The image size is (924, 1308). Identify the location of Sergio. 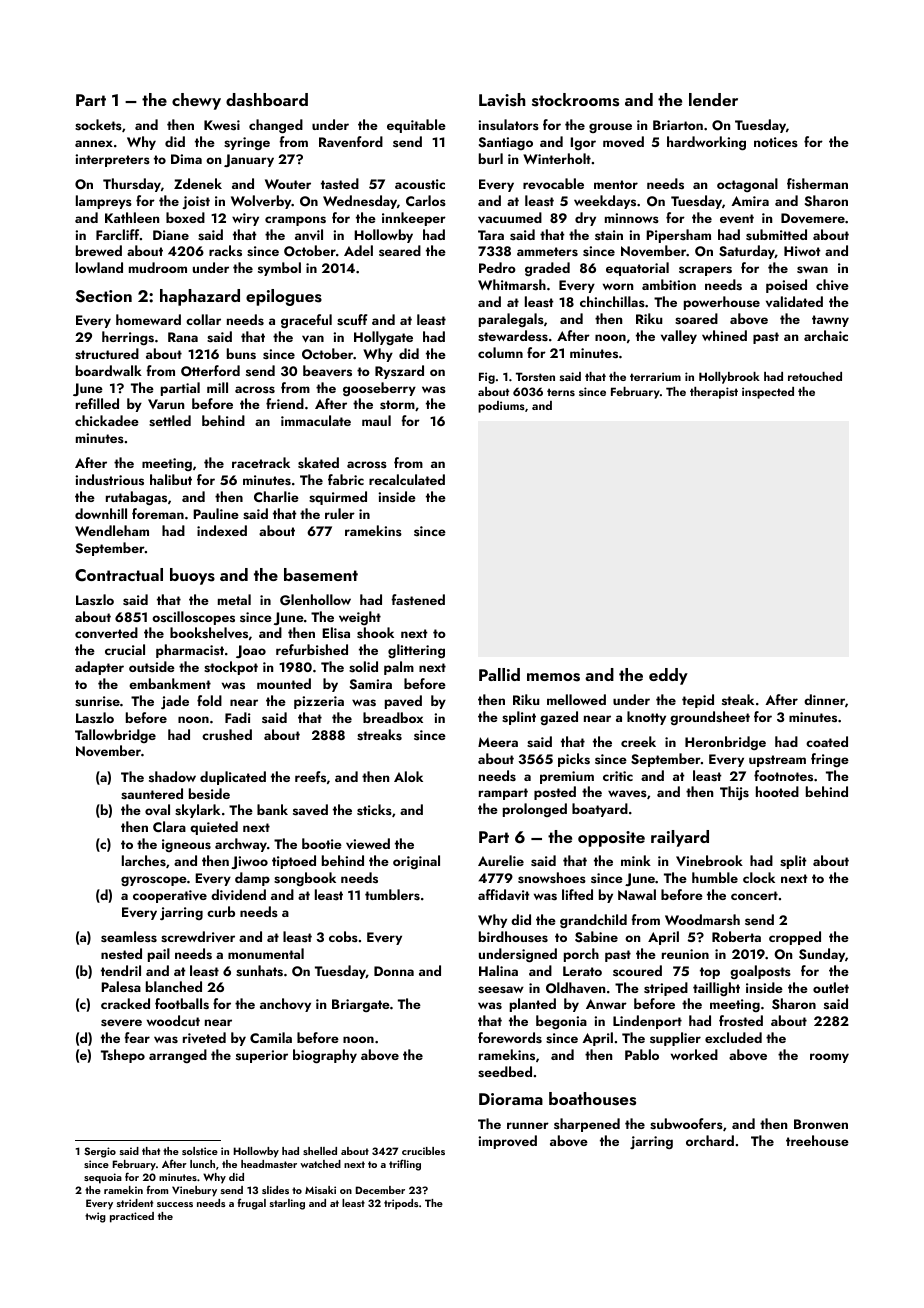
(100, 1152).
